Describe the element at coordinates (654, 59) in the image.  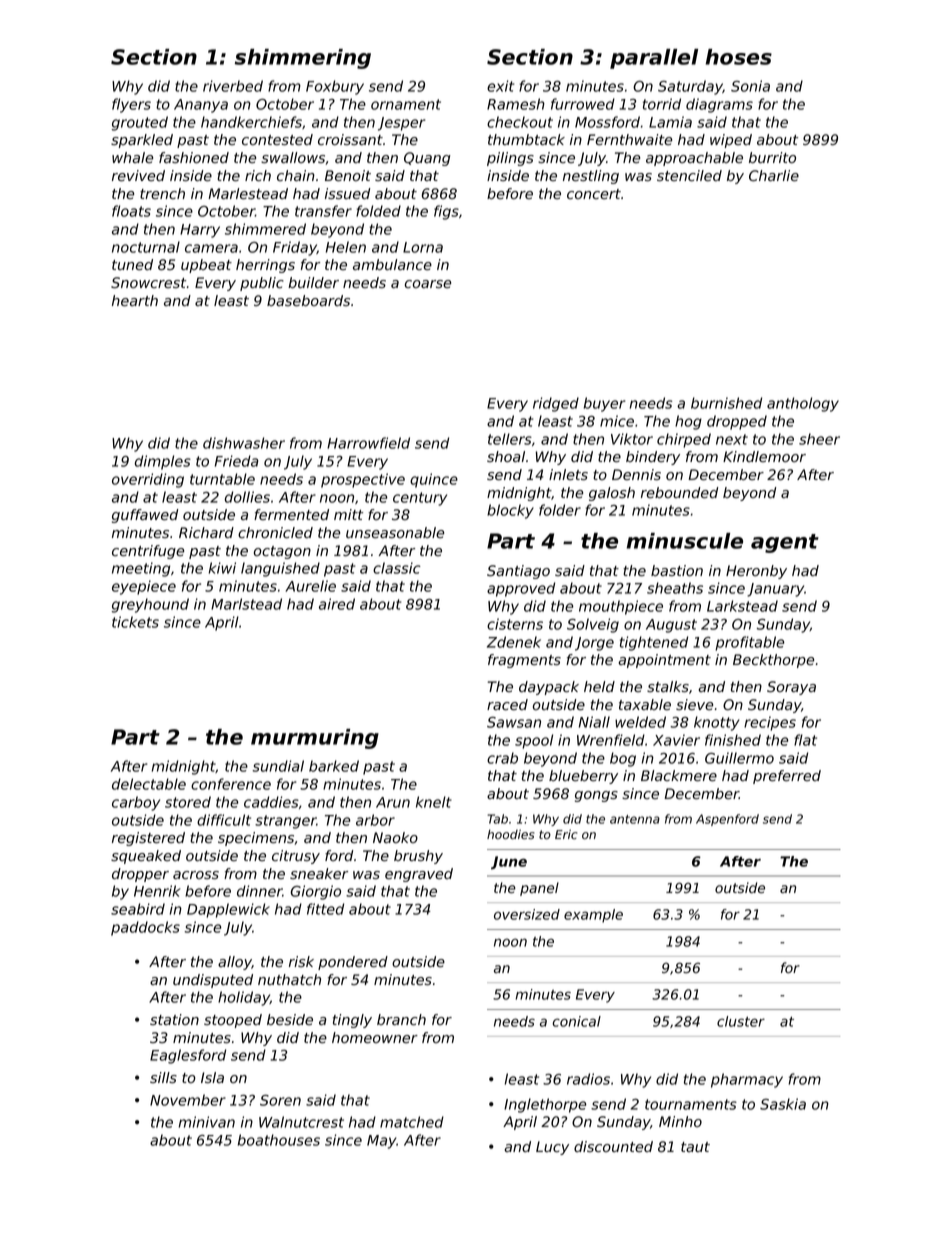
I see `parallel` at that location.
